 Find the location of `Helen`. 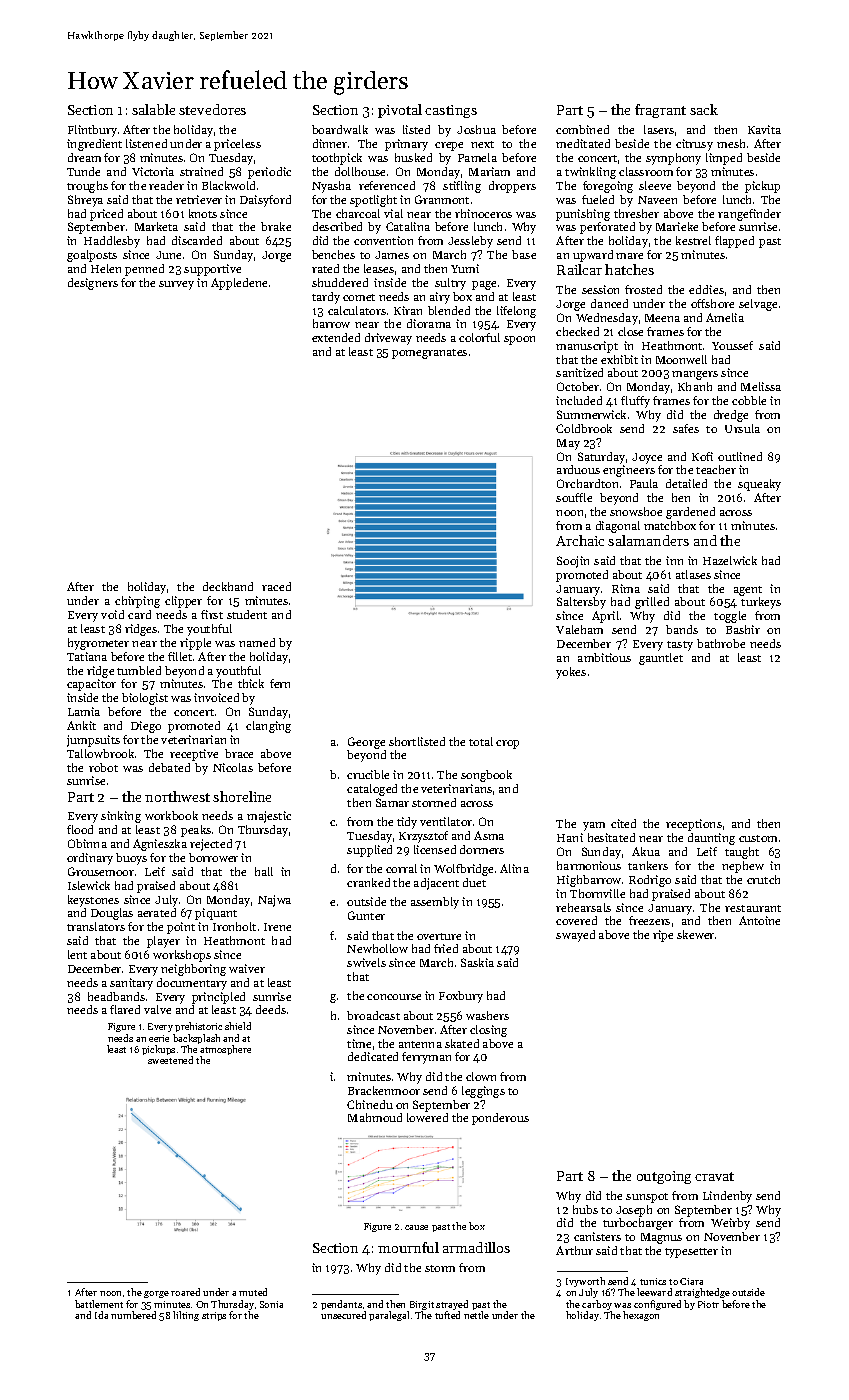

Helen is located at coordinates (106, 268).
